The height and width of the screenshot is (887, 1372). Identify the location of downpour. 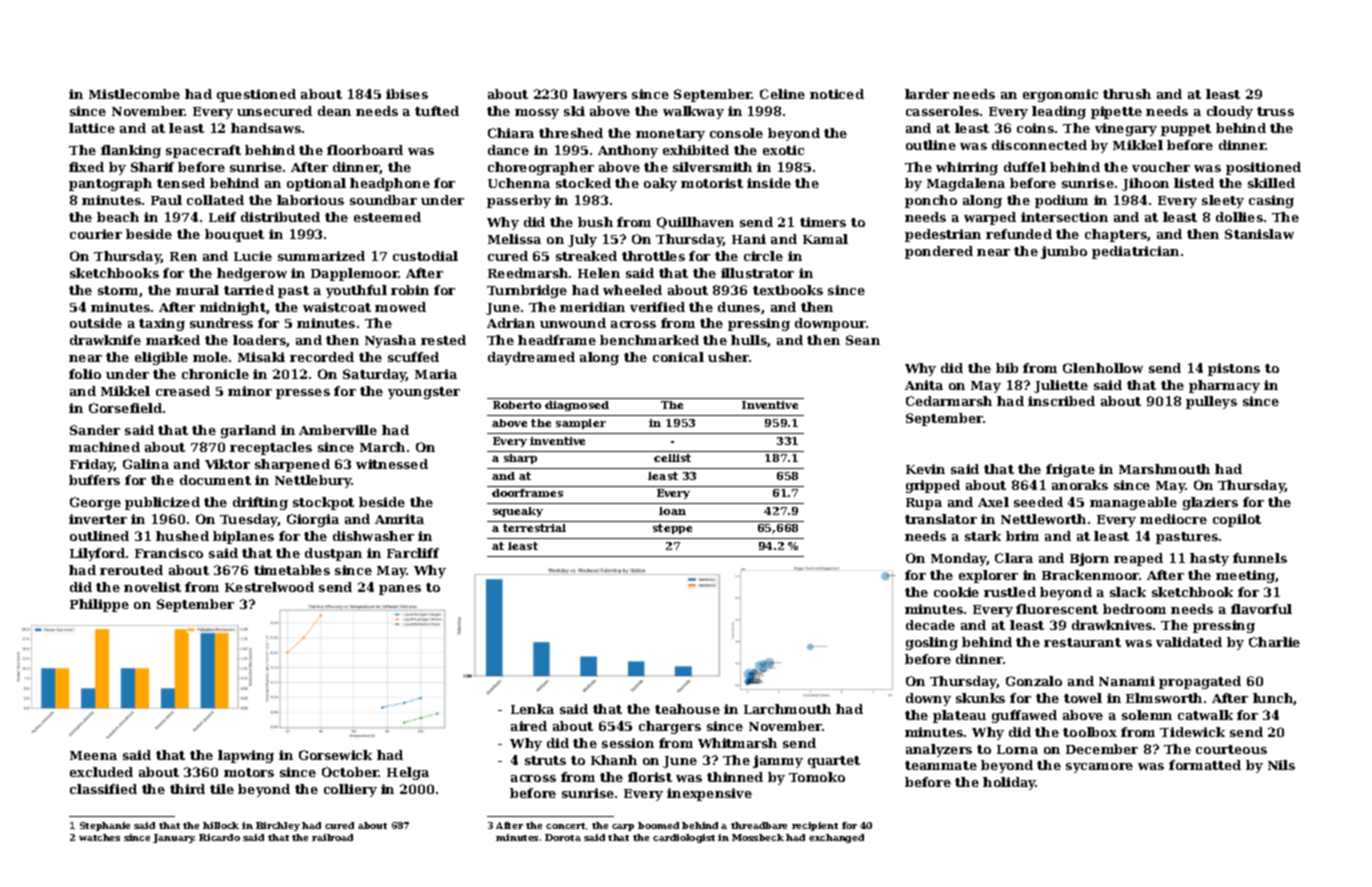
(830, 324).
